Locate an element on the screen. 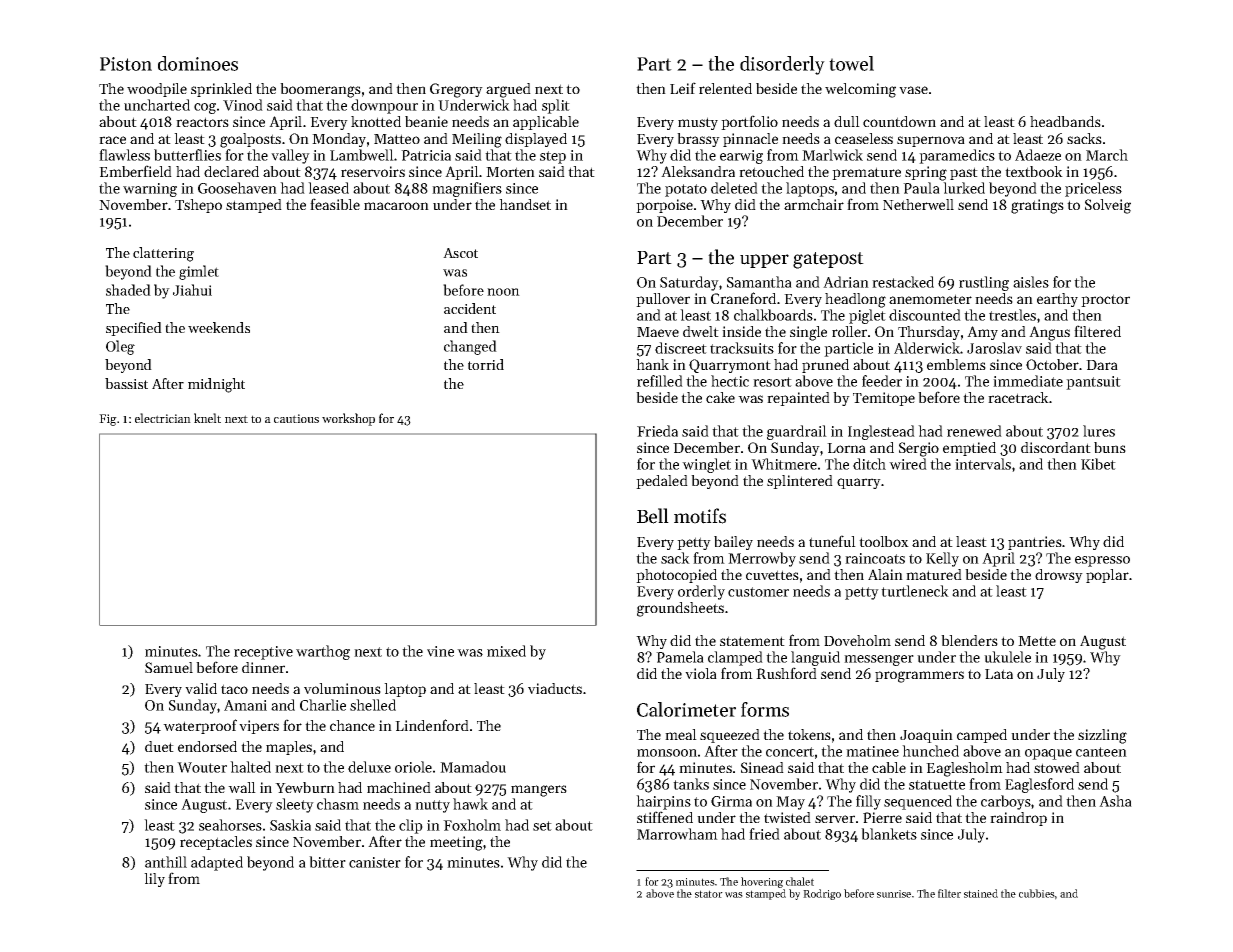 Image resolution: width=1233 pixels, height=952 pixels. Rodrigo is located at coordinates (822, 894).
